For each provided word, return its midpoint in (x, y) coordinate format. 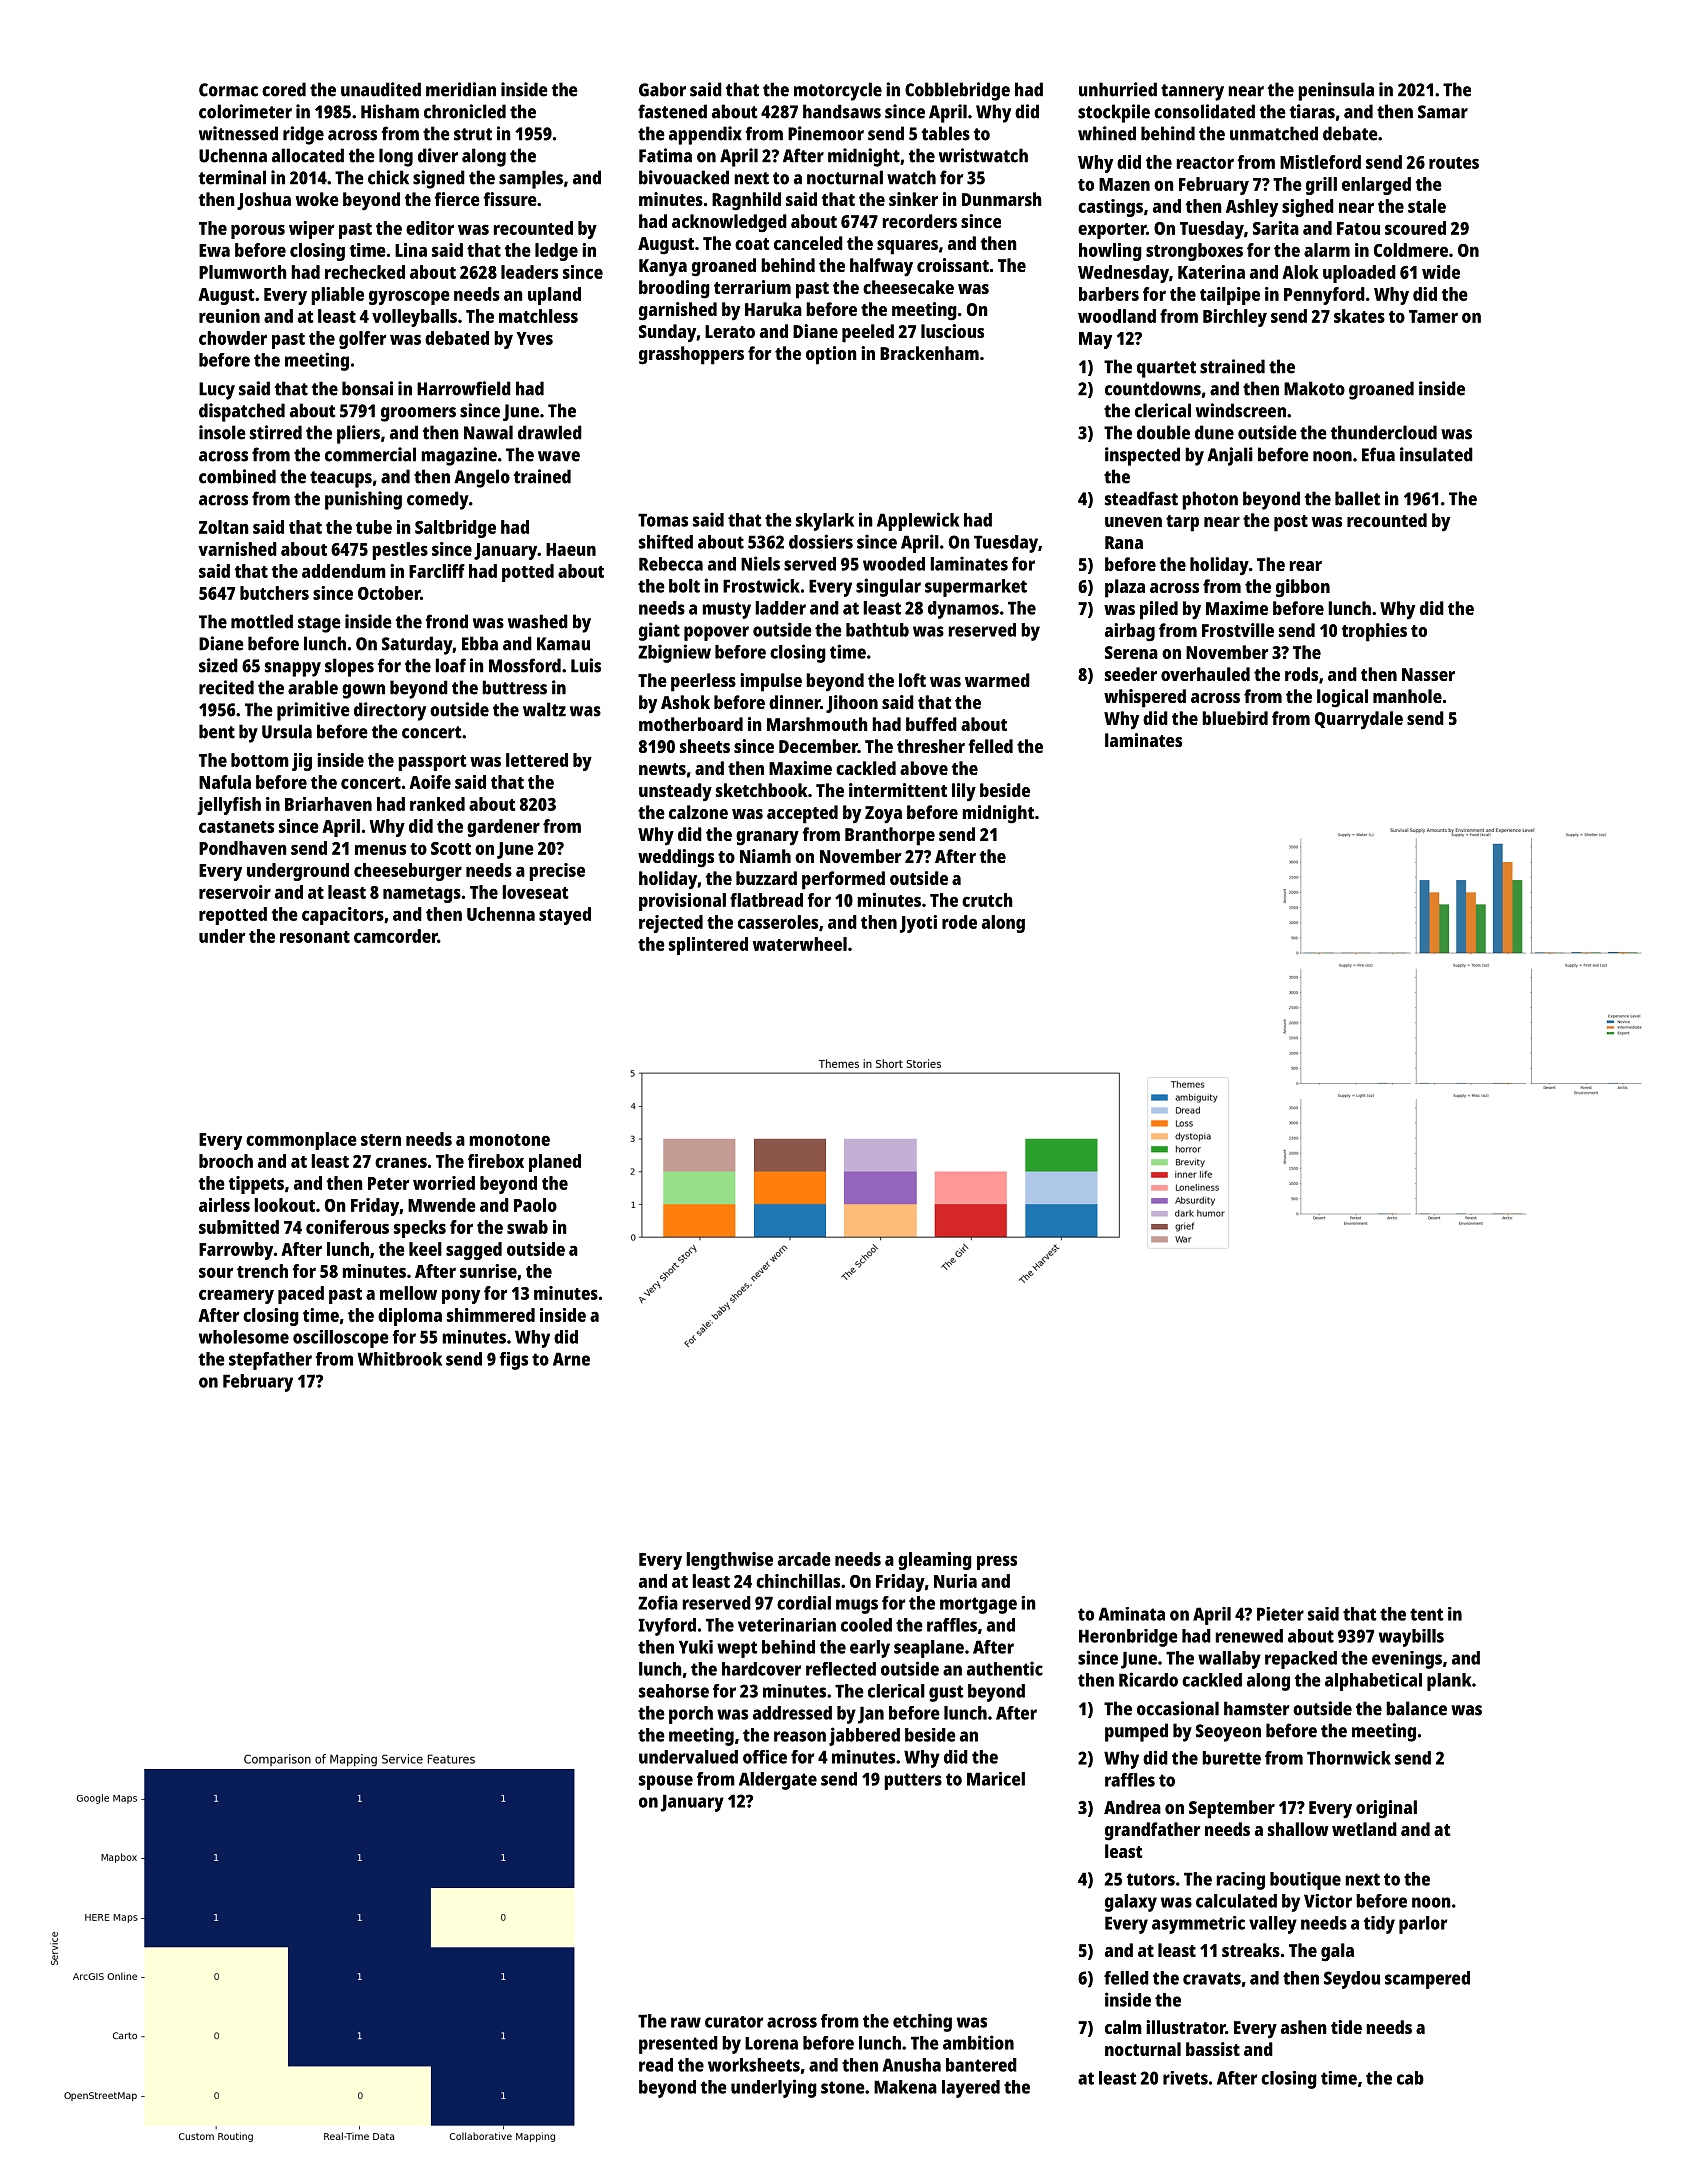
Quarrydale (1359, 720)
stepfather (270, 1361)
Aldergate (778, 1781)
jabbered (864, 1736)
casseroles (778, 922)
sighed (1308, 208)
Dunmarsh (1002, 199)
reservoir (235, 892)
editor (430, 228)
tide (1346, 2027)
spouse (666, 1782)
